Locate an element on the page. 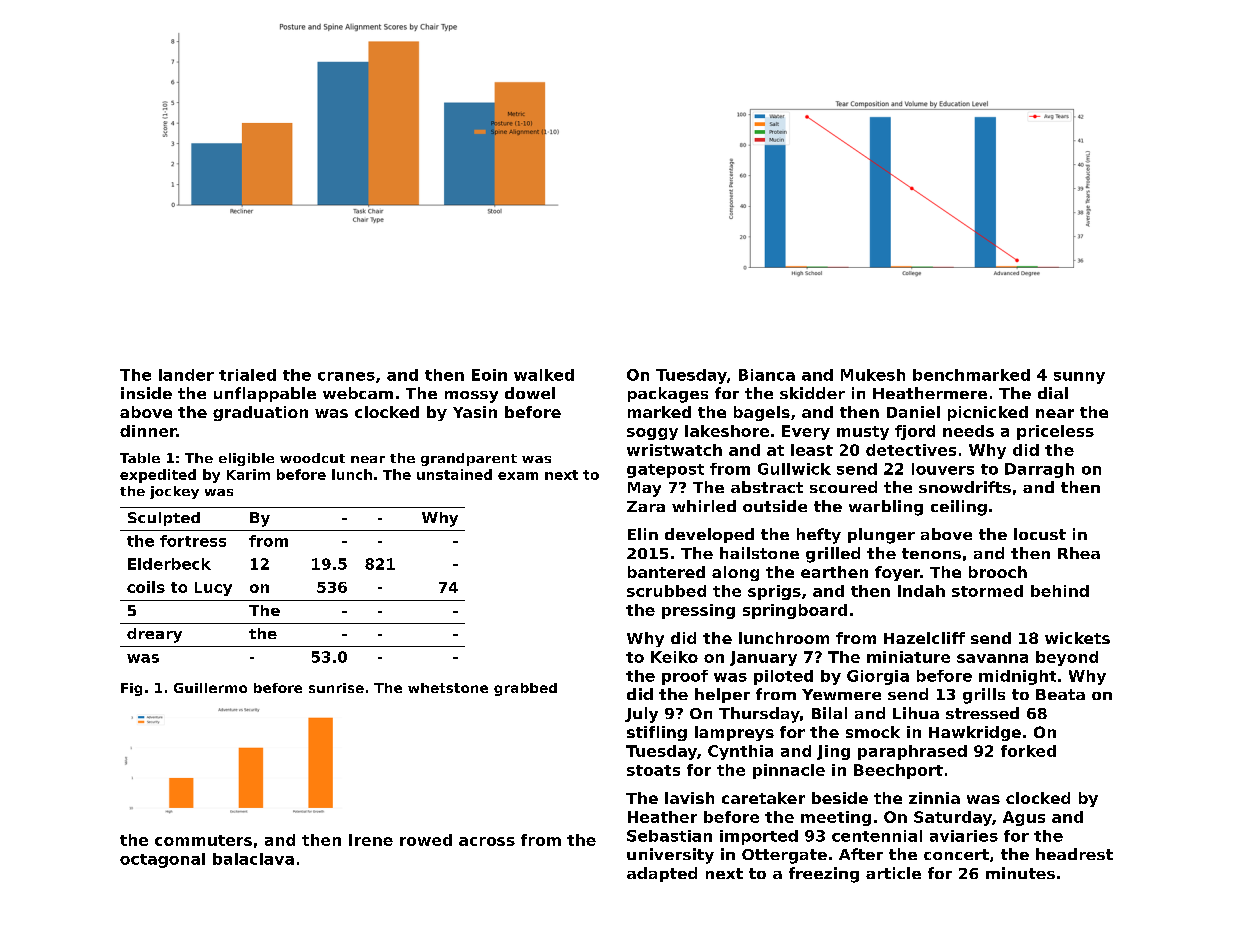 This image has height=952, width=1233. Elin is located at coordinates (643, 534).
